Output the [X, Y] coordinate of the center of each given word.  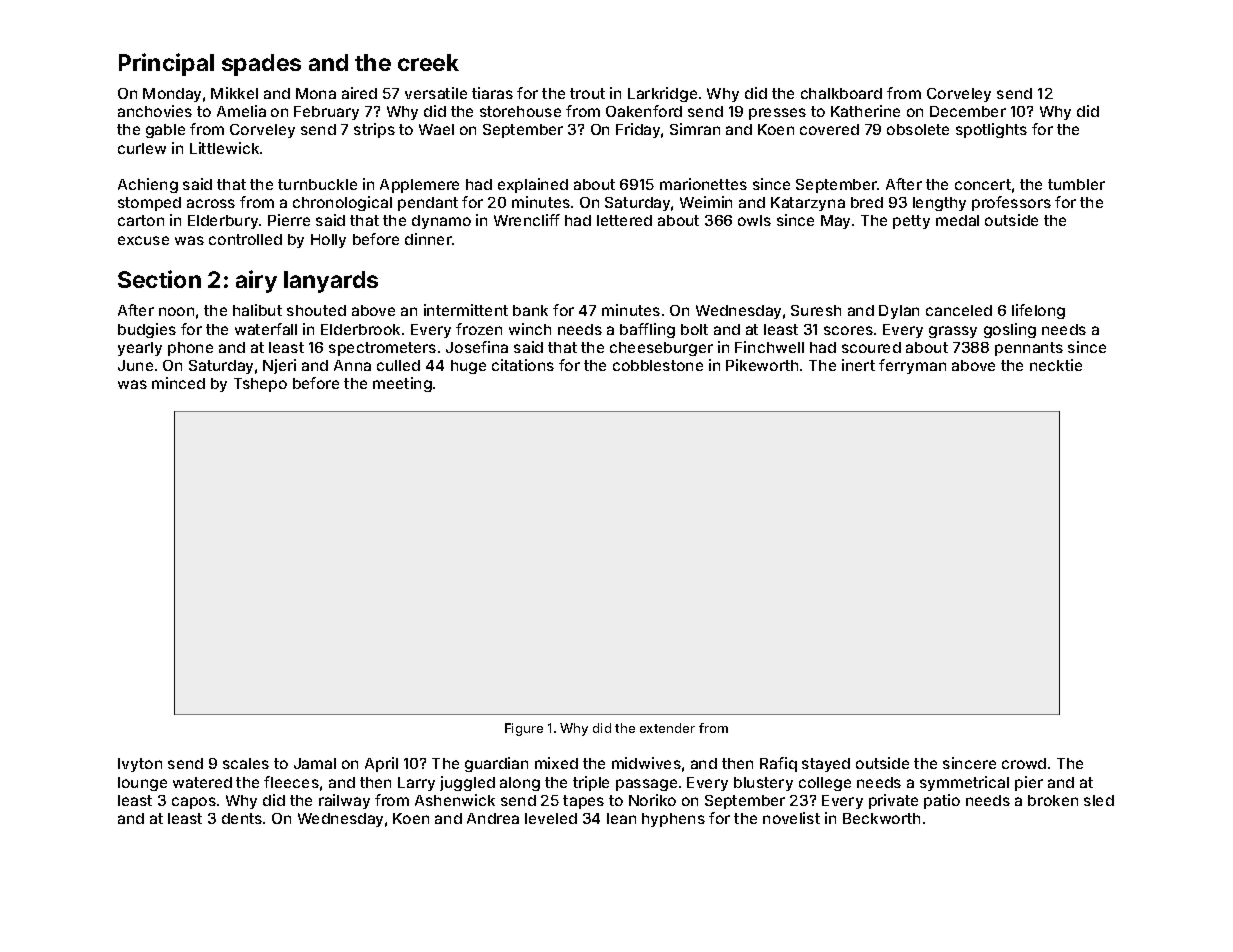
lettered [624, 220]
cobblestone [658, 365]
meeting [402, 384]
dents [242, 818]
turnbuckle [317, 184]
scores [848, 330]
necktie [1056, 365]
